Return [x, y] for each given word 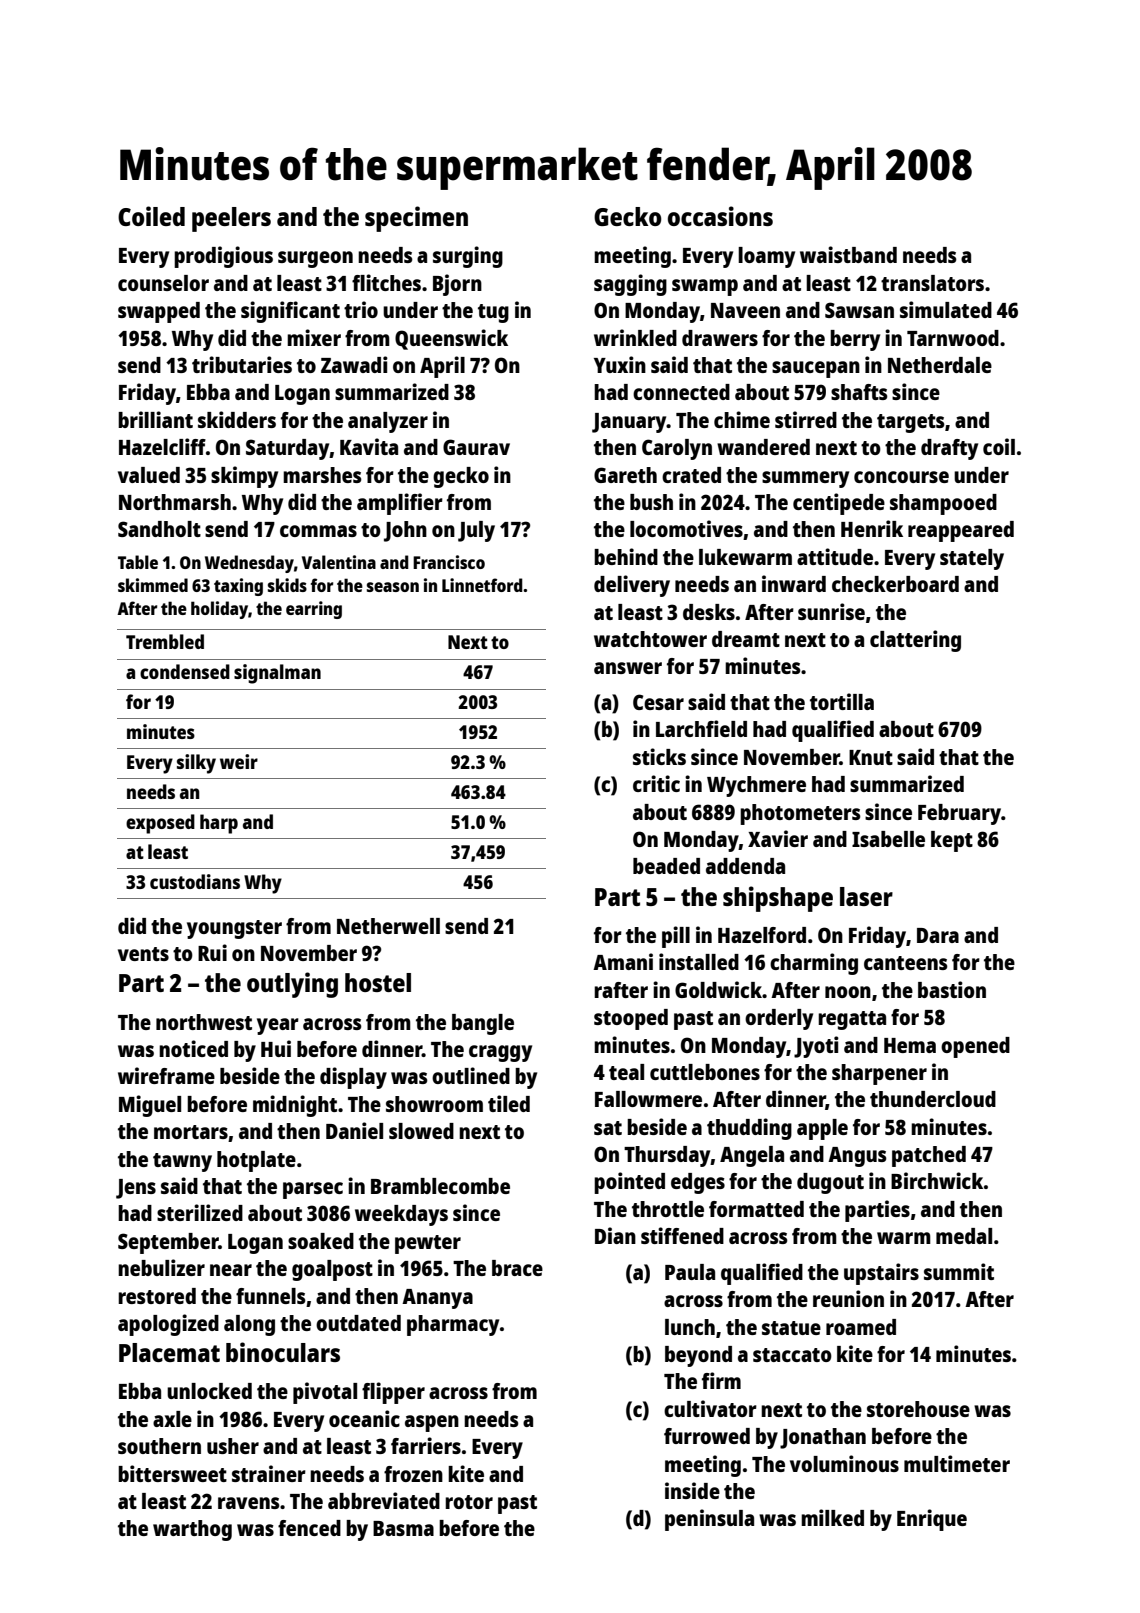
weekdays [401, 1215]
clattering [915, 641]
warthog [192, 1530]
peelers [231, 219]
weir [239, 761]
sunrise [831, 611]
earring [314, 610]
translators [932, 283]
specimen [416, 219]
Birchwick [937, 1180]
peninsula [709, 1520]
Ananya [437, 1299]
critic [656, 783]
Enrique [932, 1520]
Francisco [449, 562]
